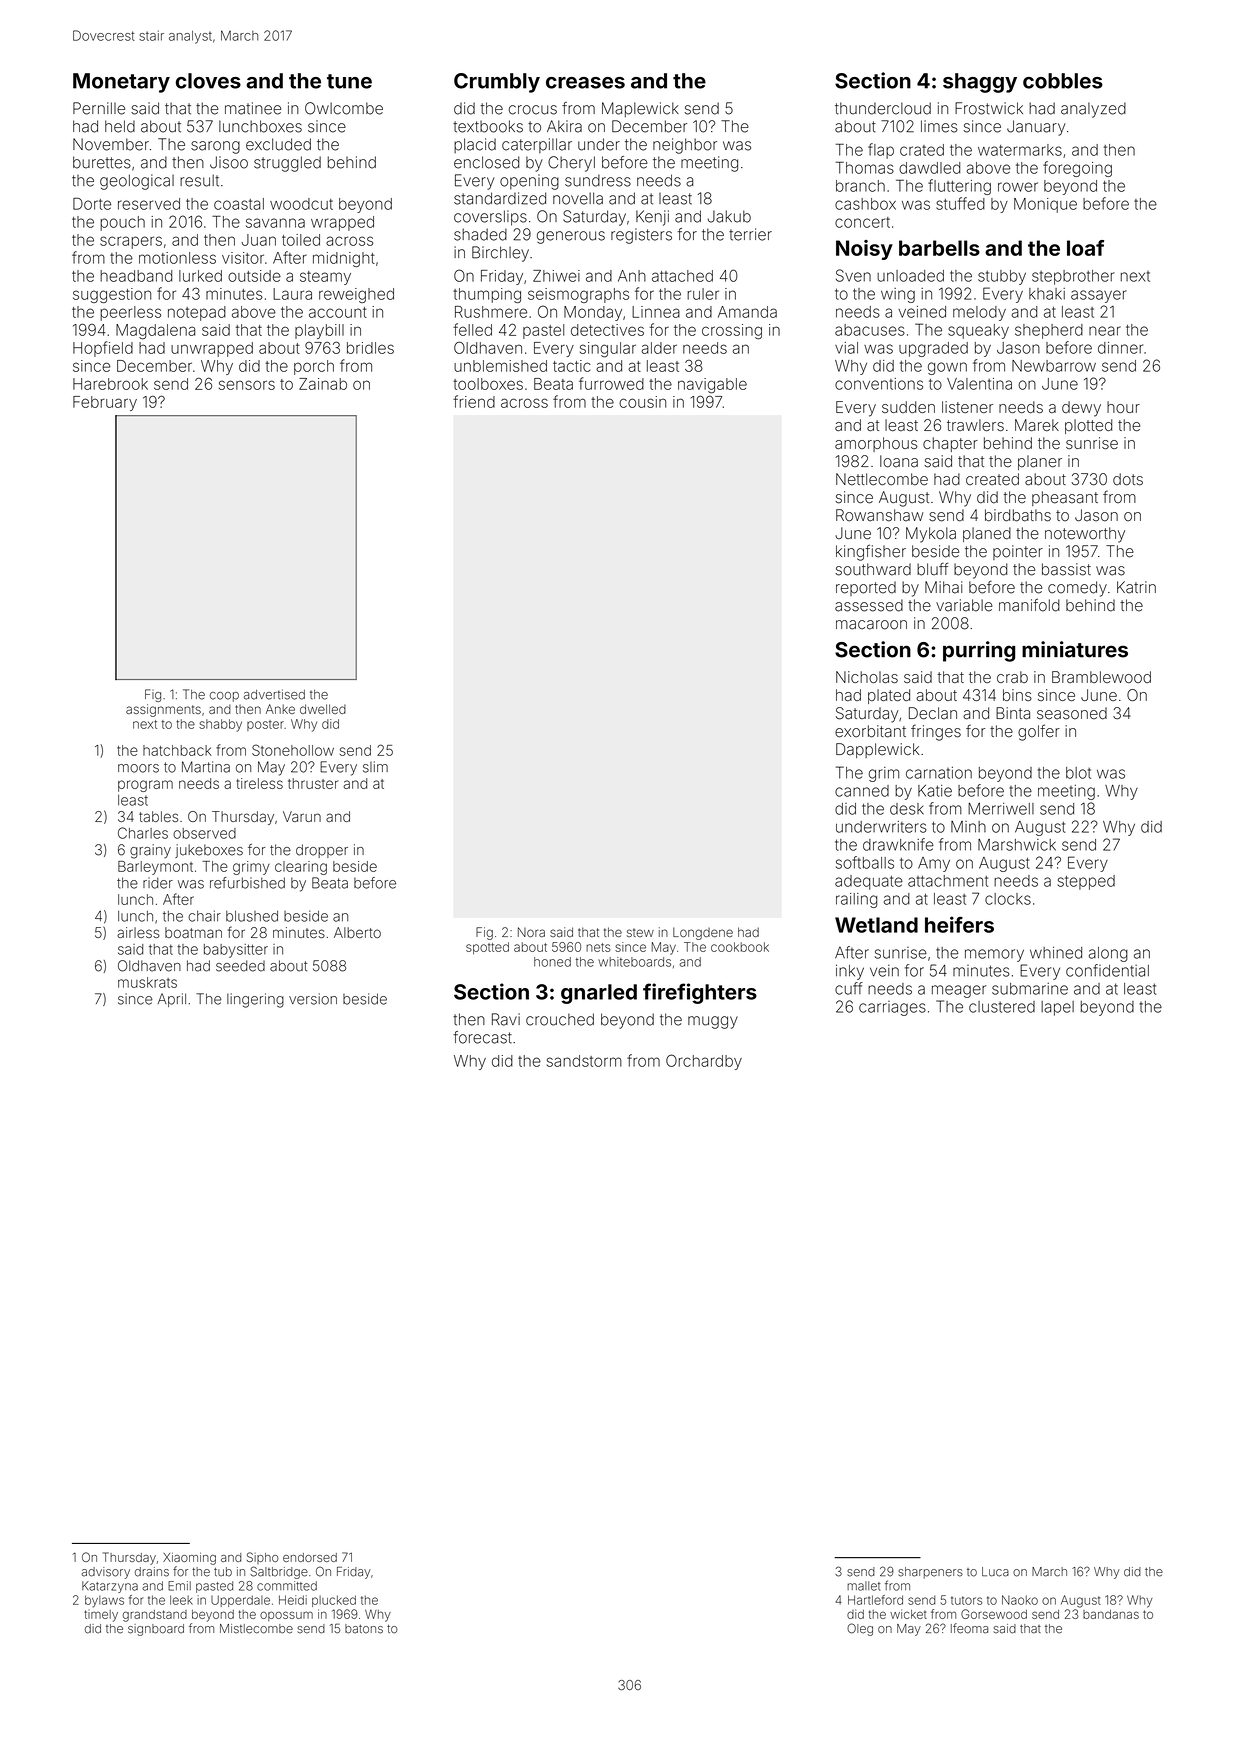 This document has height=1747, width=1235. Describe the element at coordinates (99, 108) in the document. I see `Pernille` at that location.
